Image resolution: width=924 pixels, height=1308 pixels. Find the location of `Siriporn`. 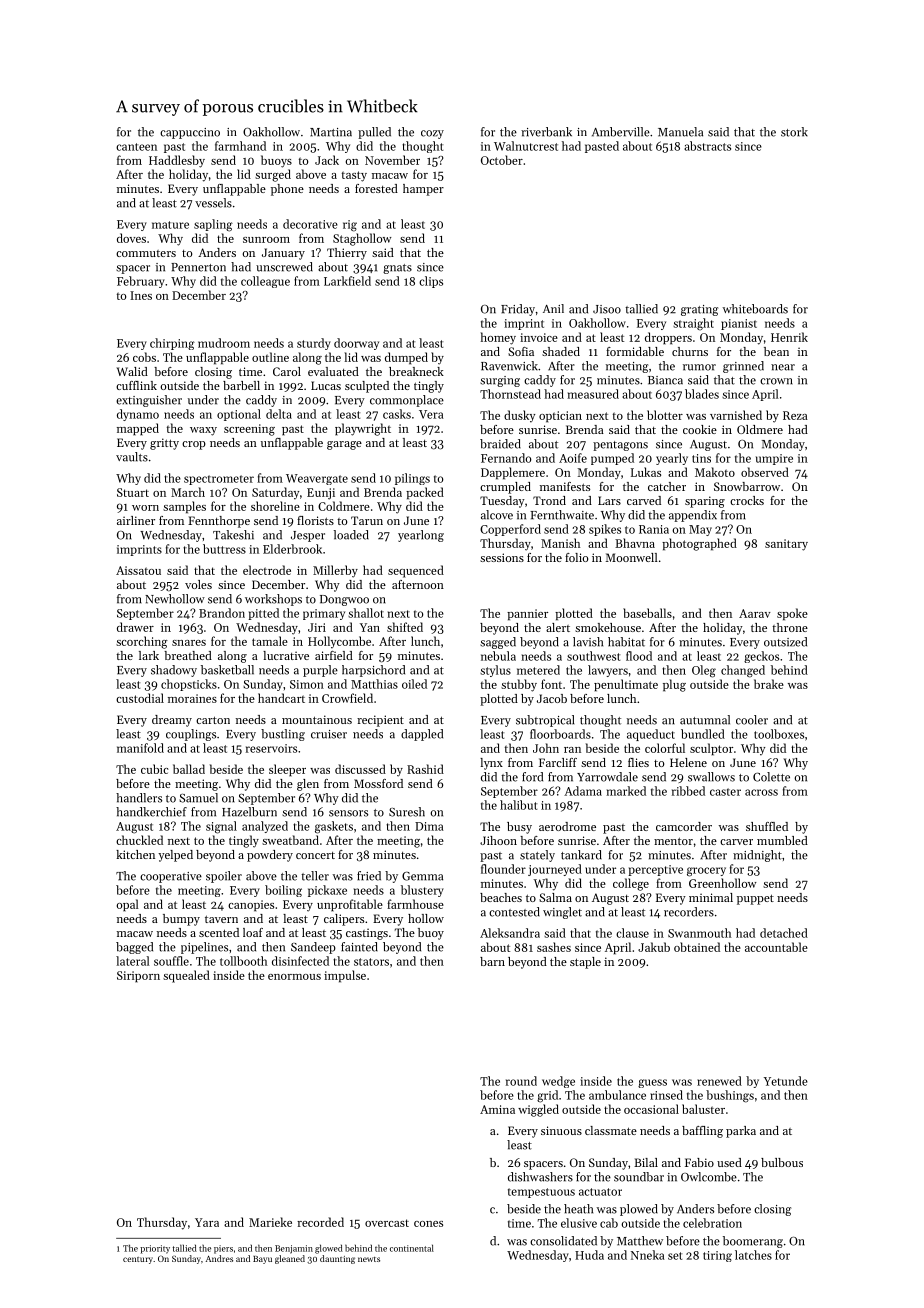

Siriporn is located at coordinates (138, 977).
